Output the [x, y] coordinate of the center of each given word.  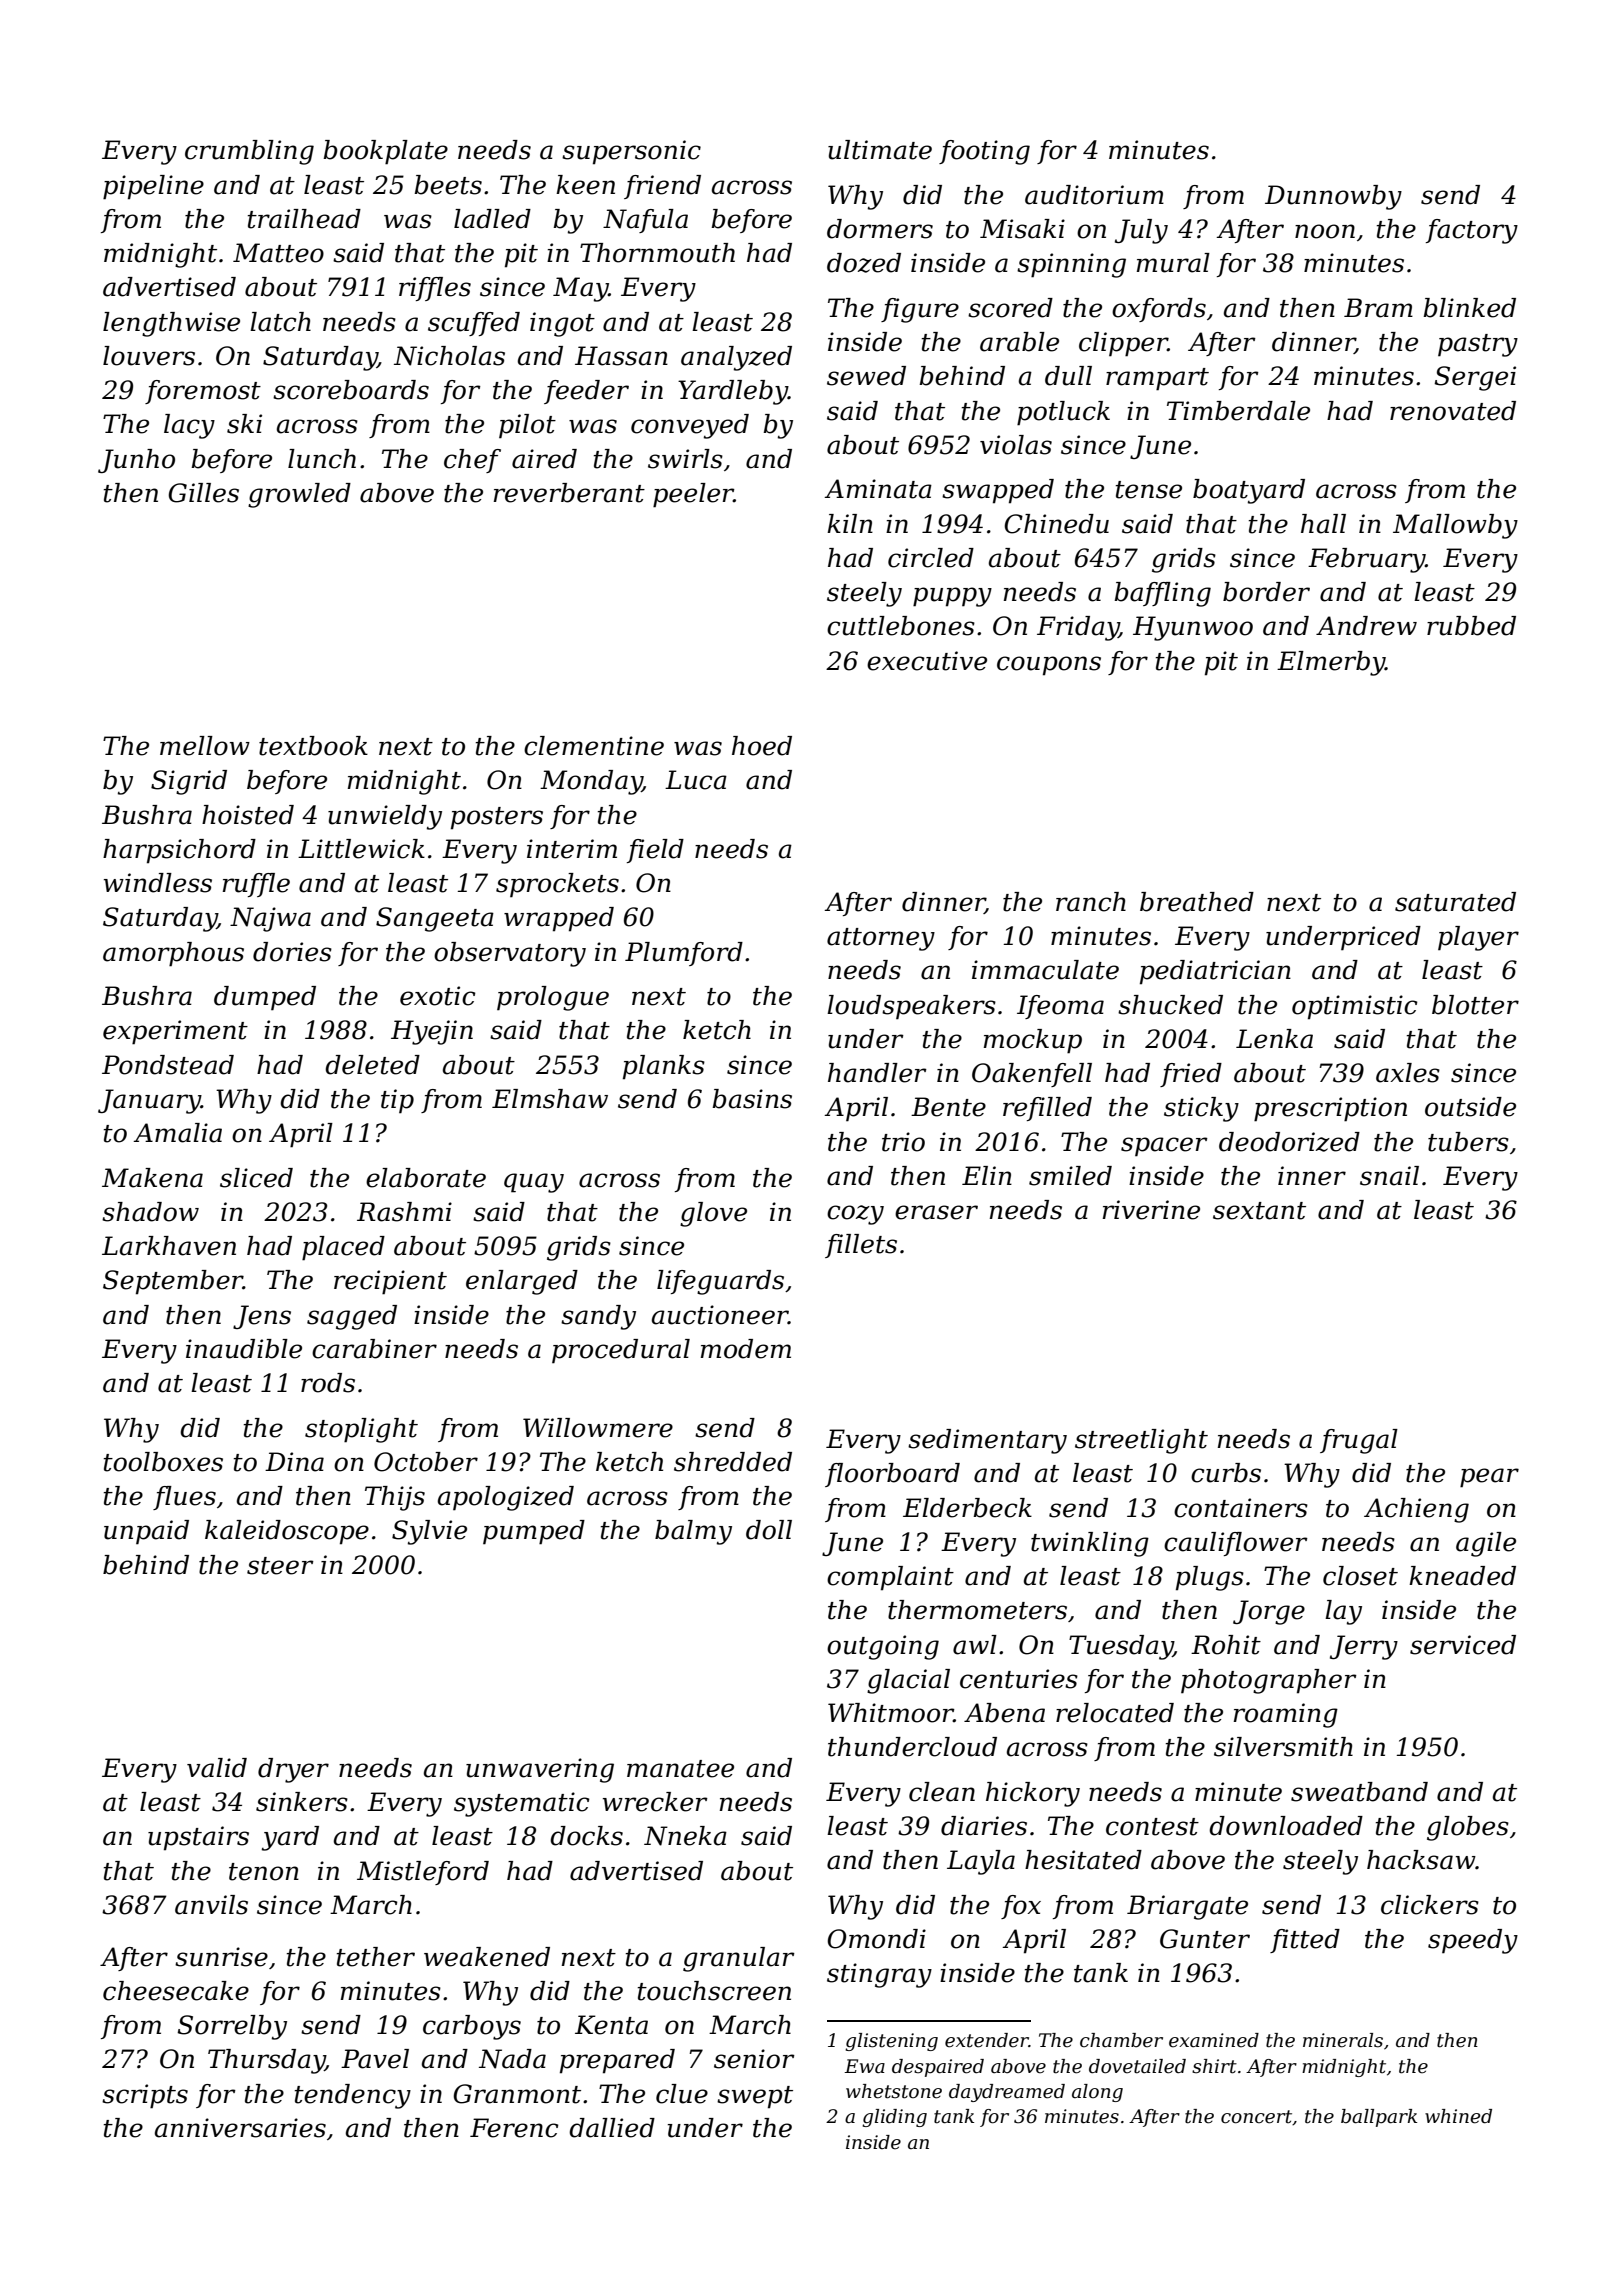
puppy [952, 597]
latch [280, 322]
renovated [1453, 411]
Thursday [266, 2061]
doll [769, 1530]
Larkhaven [169, 1246]
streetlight [1141, 1441]
